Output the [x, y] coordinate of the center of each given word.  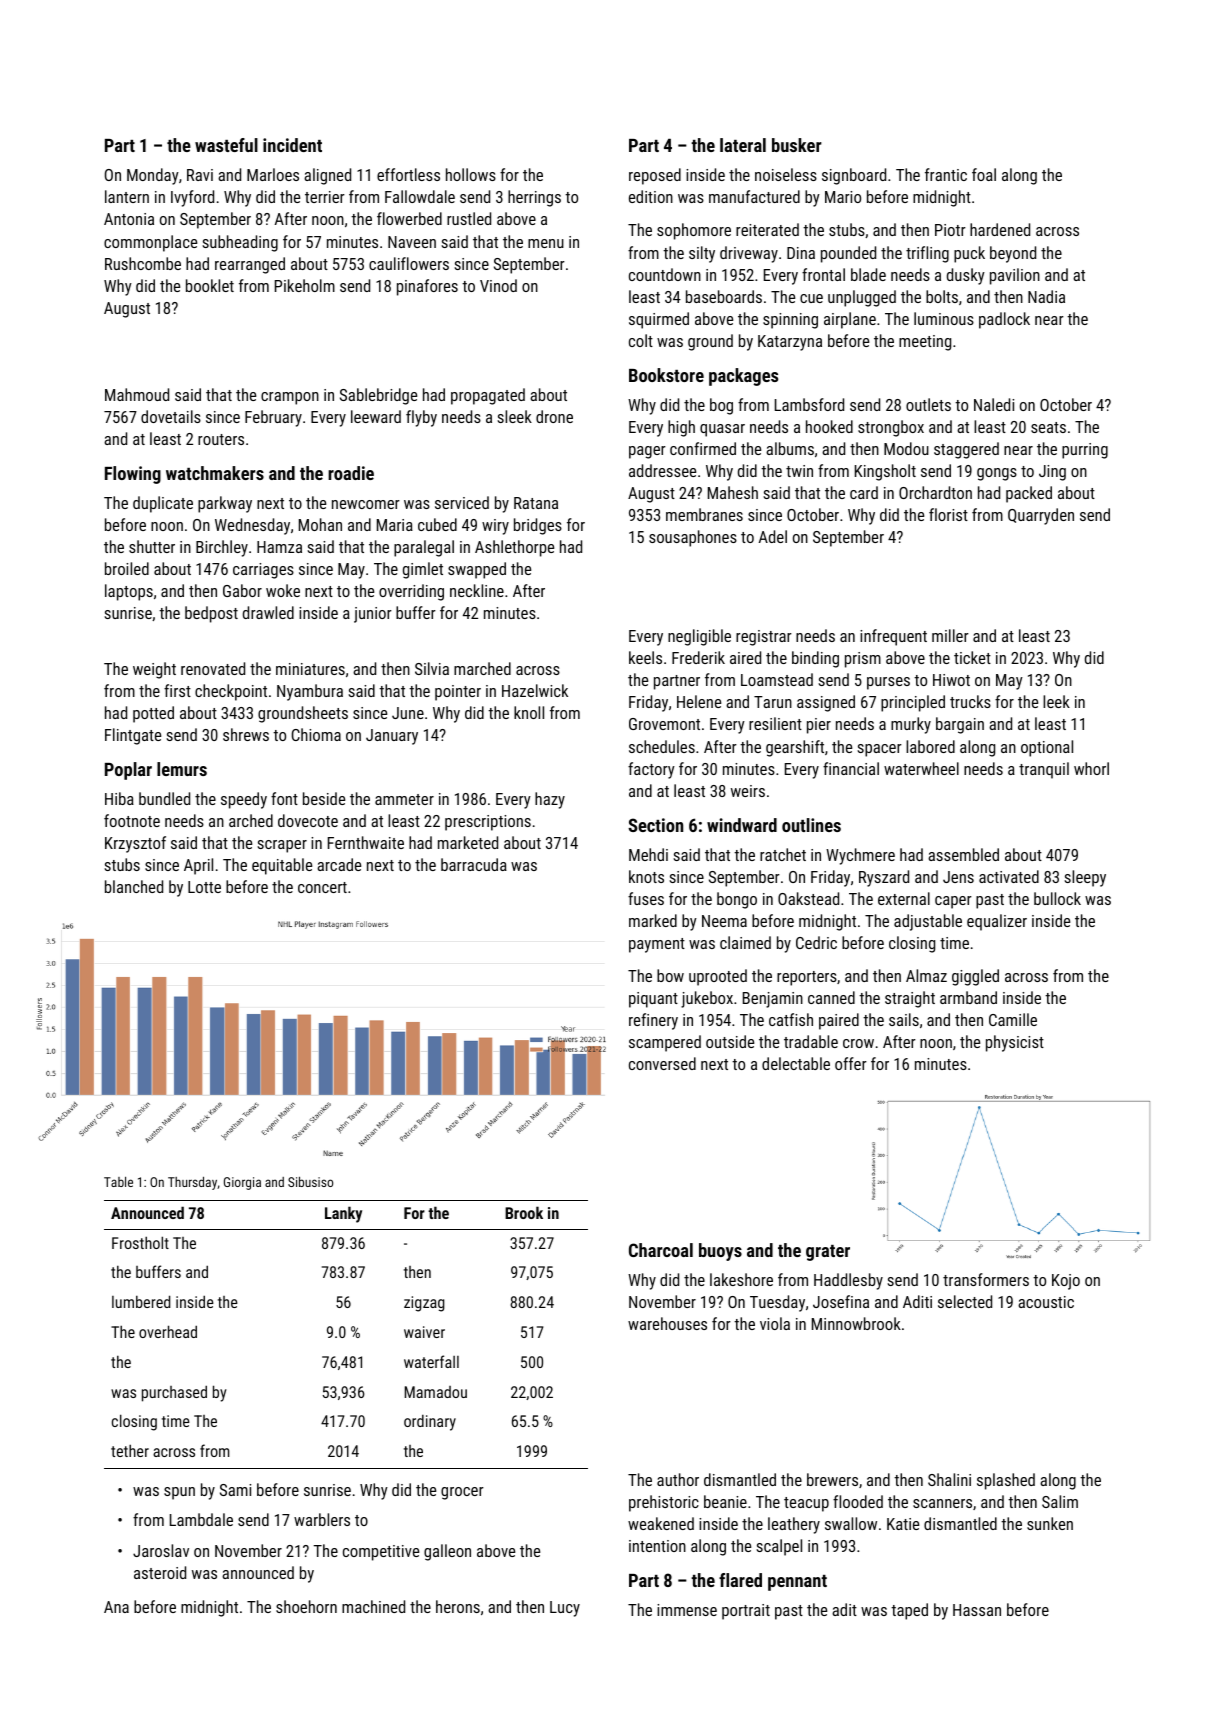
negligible [699, 637]
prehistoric [664, 1503]
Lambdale [201, 1519]
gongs [997, 474]
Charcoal [661, 1250]
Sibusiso [310, 1182]
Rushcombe [143, 263]
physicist [1015, 1043]
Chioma [316, 734]
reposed [655, 176]
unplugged [862, 298]
